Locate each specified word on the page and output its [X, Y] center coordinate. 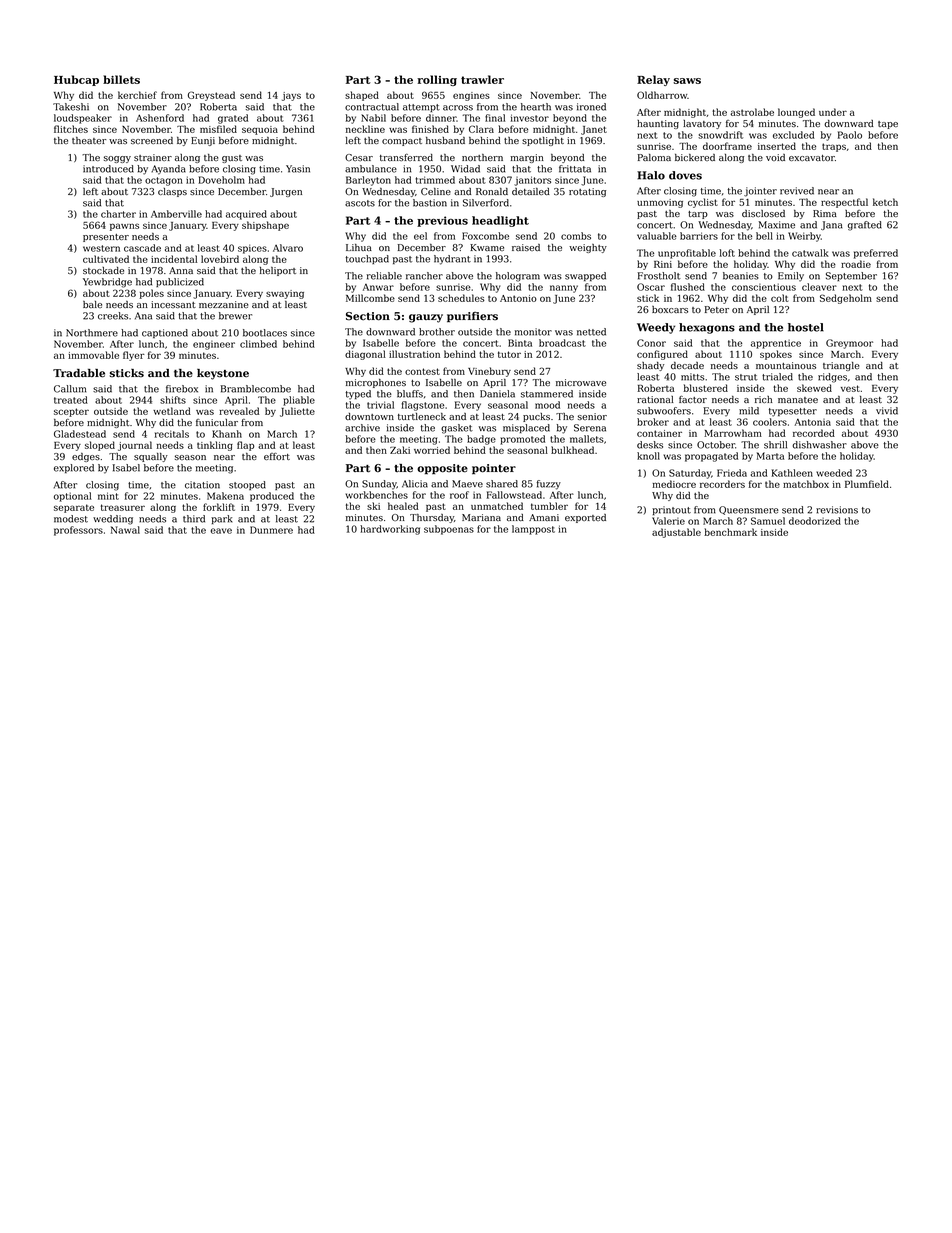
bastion [430, 203]
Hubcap [76, 80]
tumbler [549, 506]
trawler [482, 79]
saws [687, 81]
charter [118, 214]
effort [277, 456]
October [716, 445]
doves [685, 175]
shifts [173, 400]
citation [202, 485]
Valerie [668, 521]
